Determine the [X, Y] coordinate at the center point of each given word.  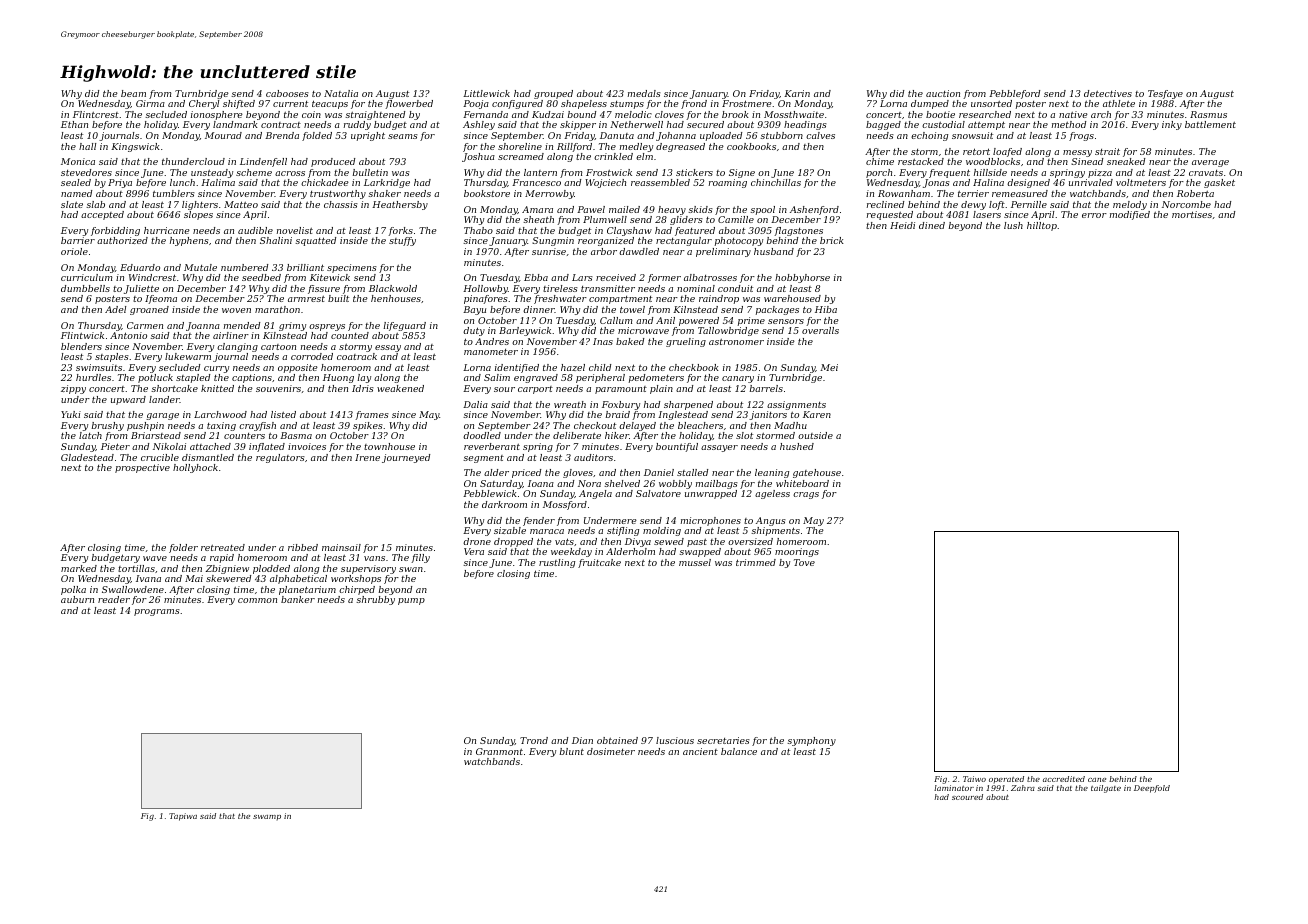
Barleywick [525, 331]
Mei [829, 367]
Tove [804, 562]
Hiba [826, 309]
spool [762, 210]
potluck [155, 378]
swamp [267, 817]
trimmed [756, 562]
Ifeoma [161, 299]
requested [890, 215]
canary [738, 379]
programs [157, 612]
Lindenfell [263, 162]
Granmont [499, 751]
